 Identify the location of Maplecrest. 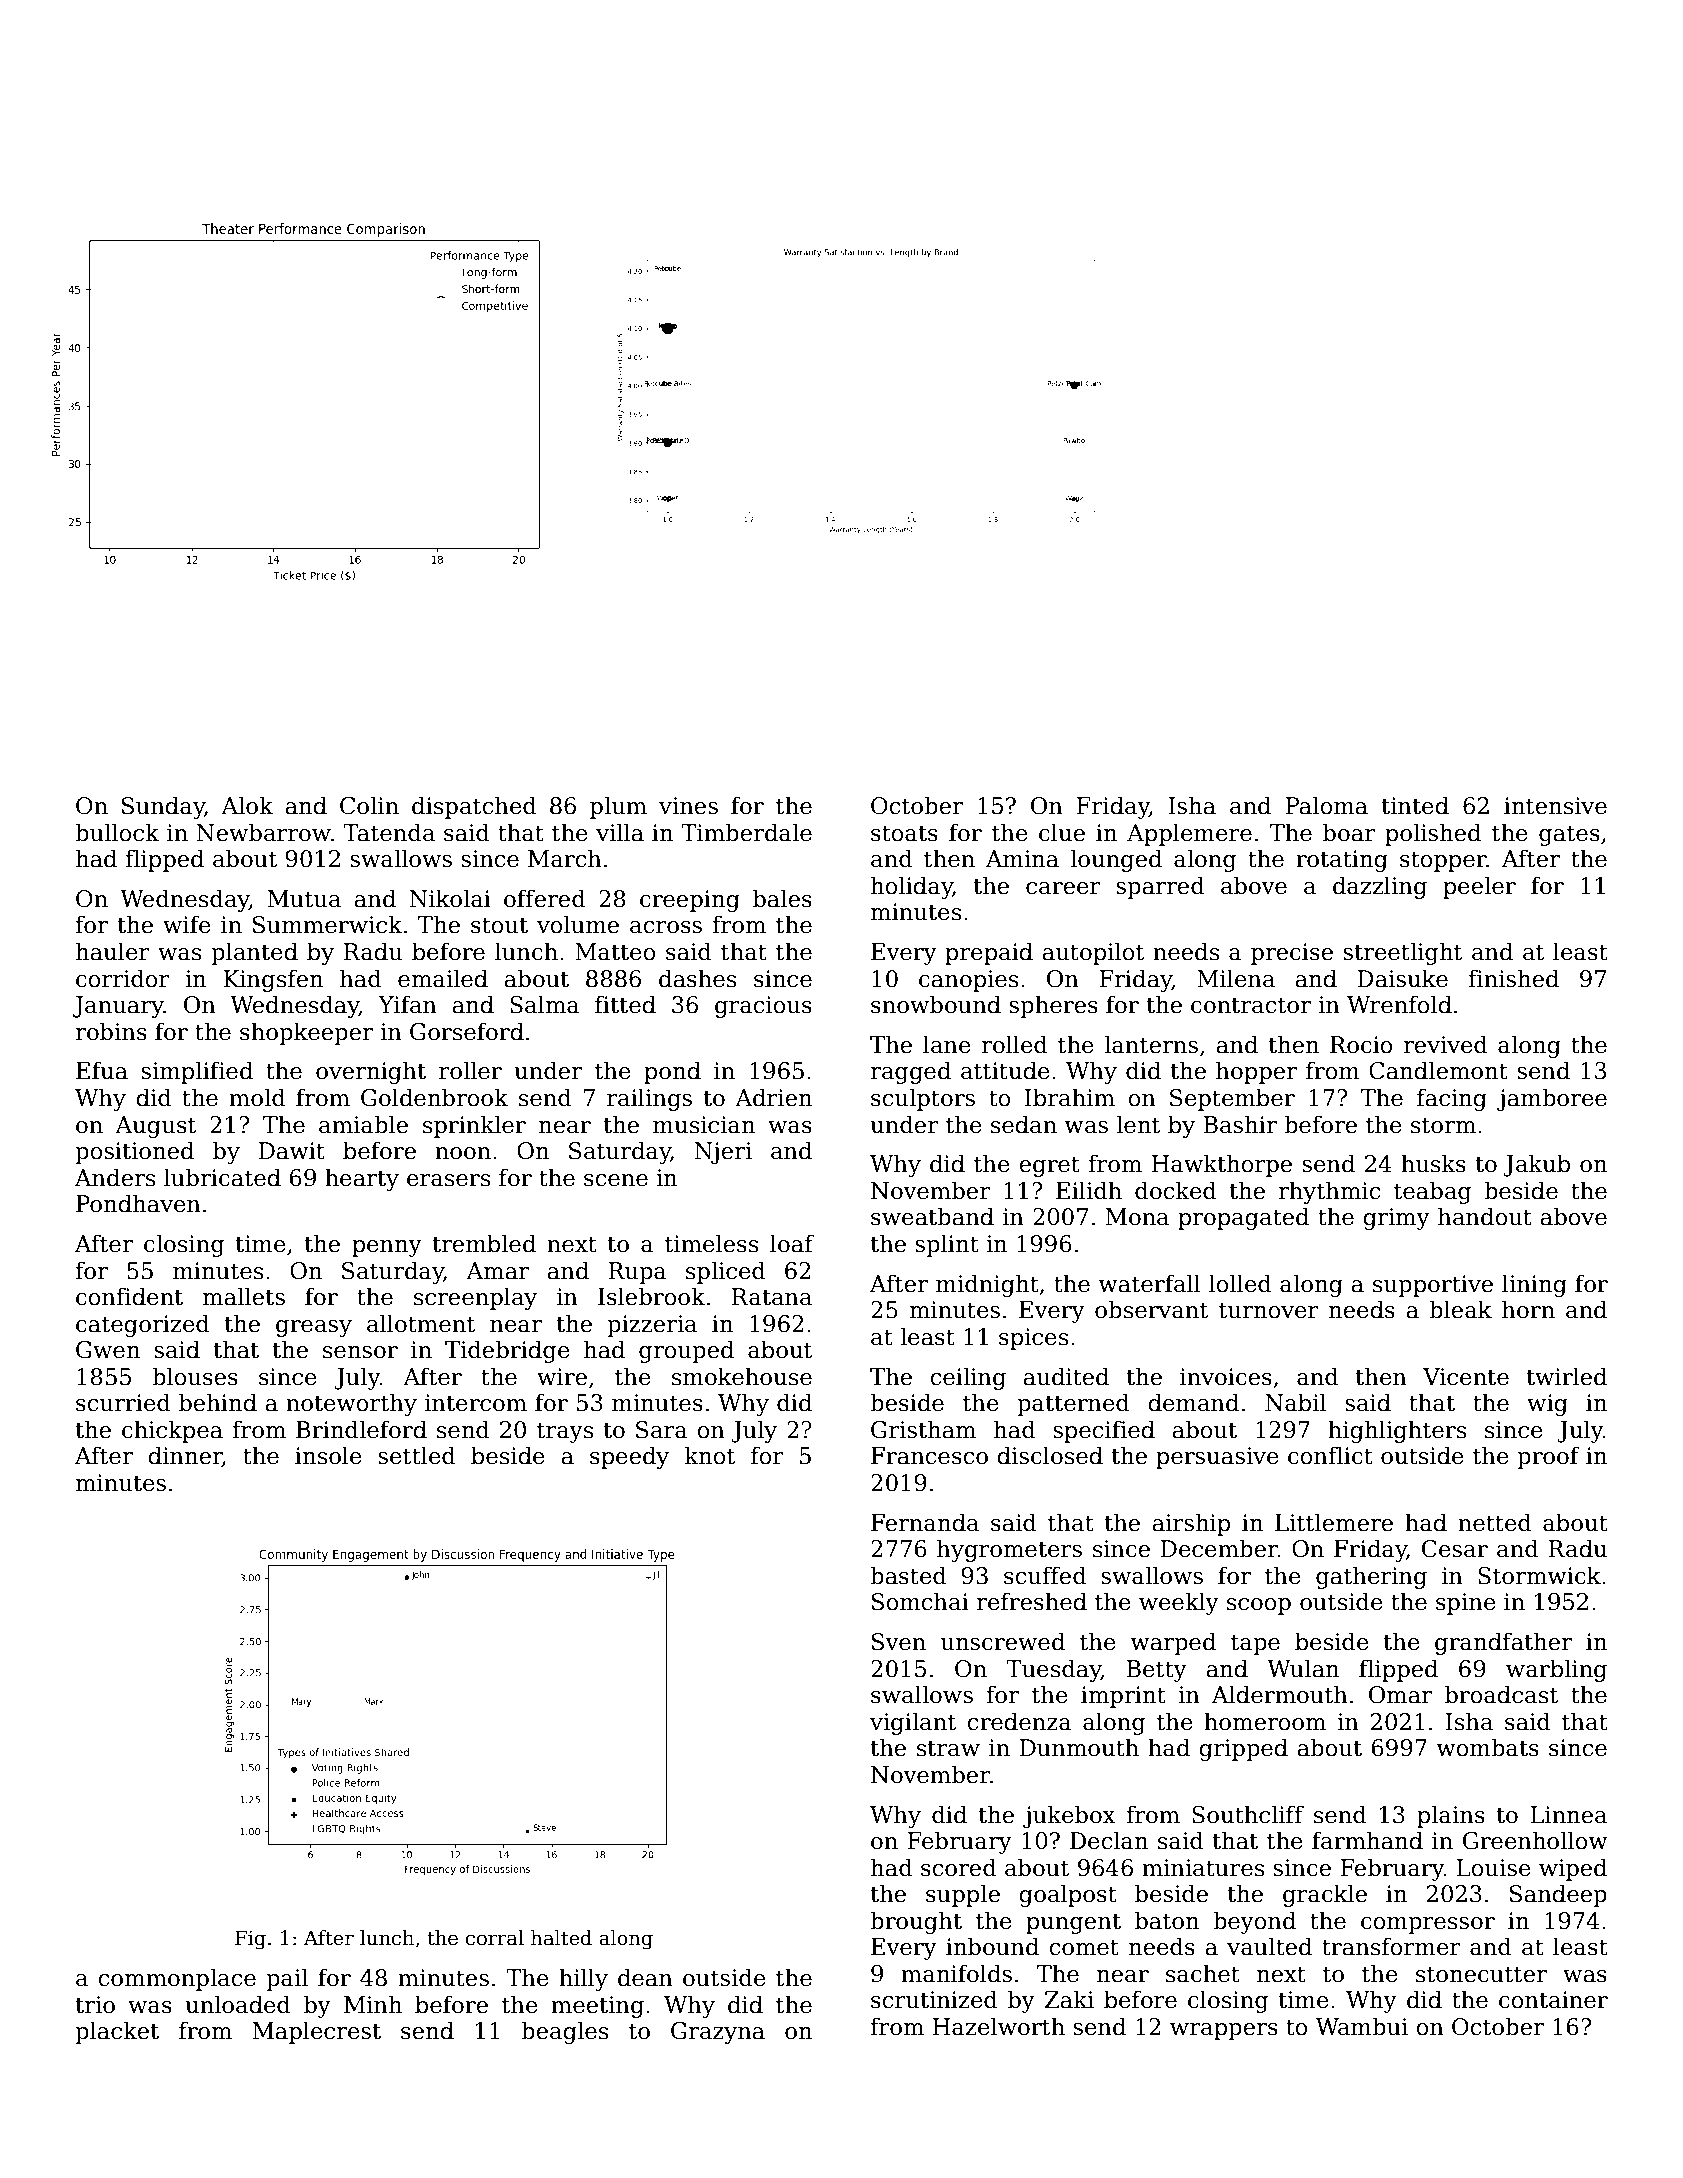
(317, 2032).
